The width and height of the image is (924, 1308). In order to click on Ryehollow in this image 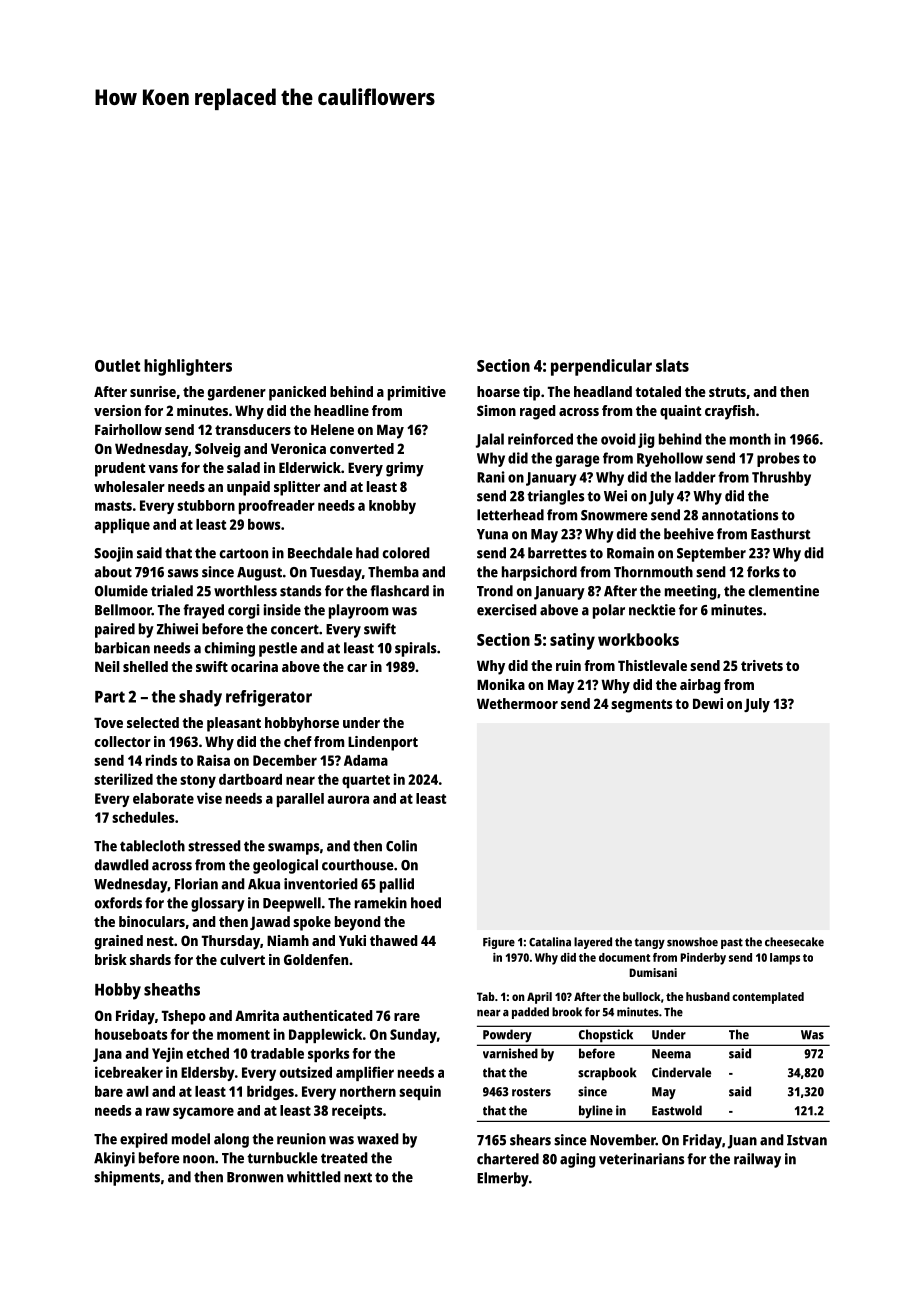, I will do `click(670, 459)`.
